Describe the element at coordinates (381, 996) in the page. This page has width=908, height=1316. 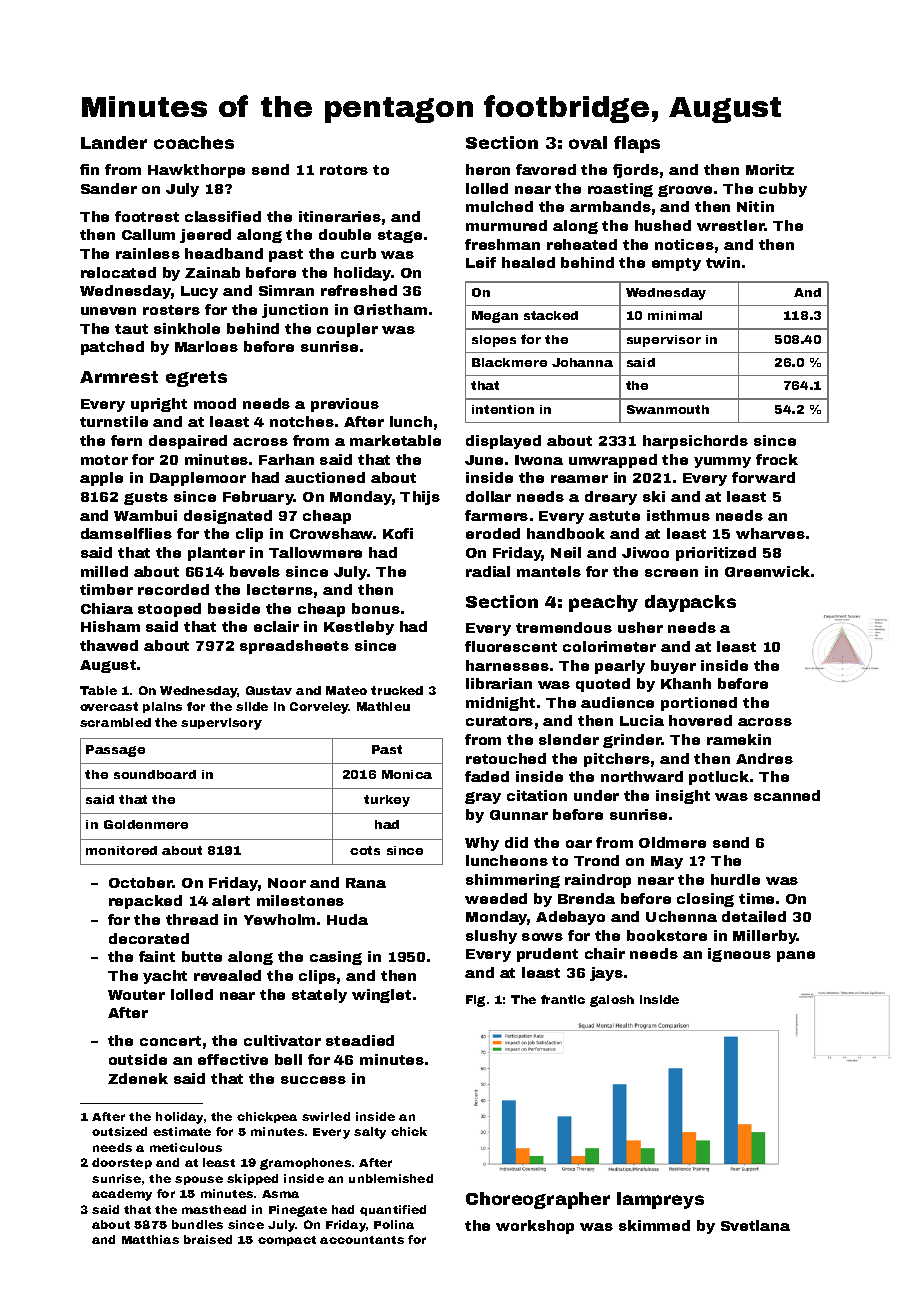
I see `winglet` at that location.
